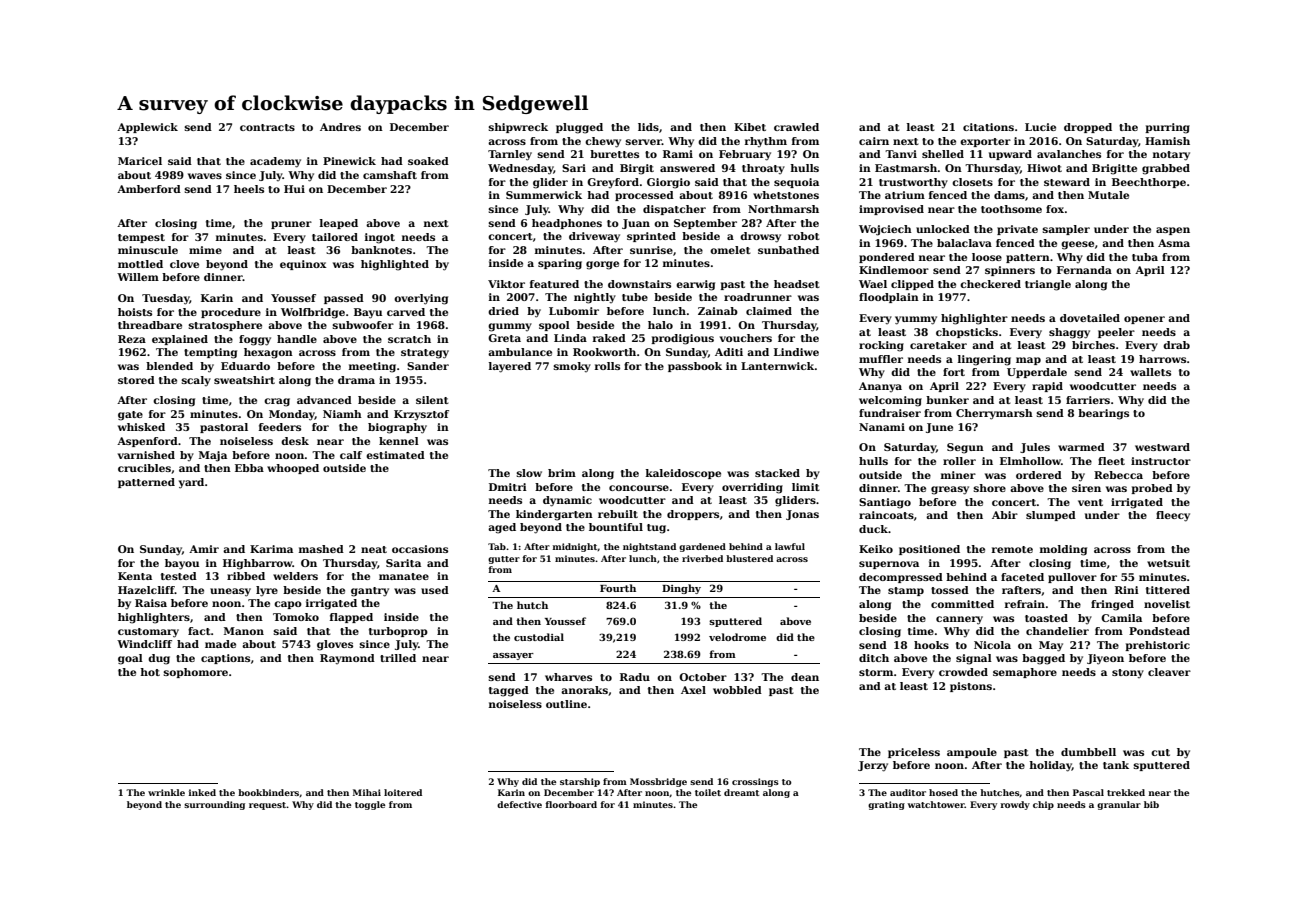 The width and height of the screenshot is (1308, 924). Describe the element at coordinates (1149, 183) in the screenshot. I see `Beechthorpe` at that location.
